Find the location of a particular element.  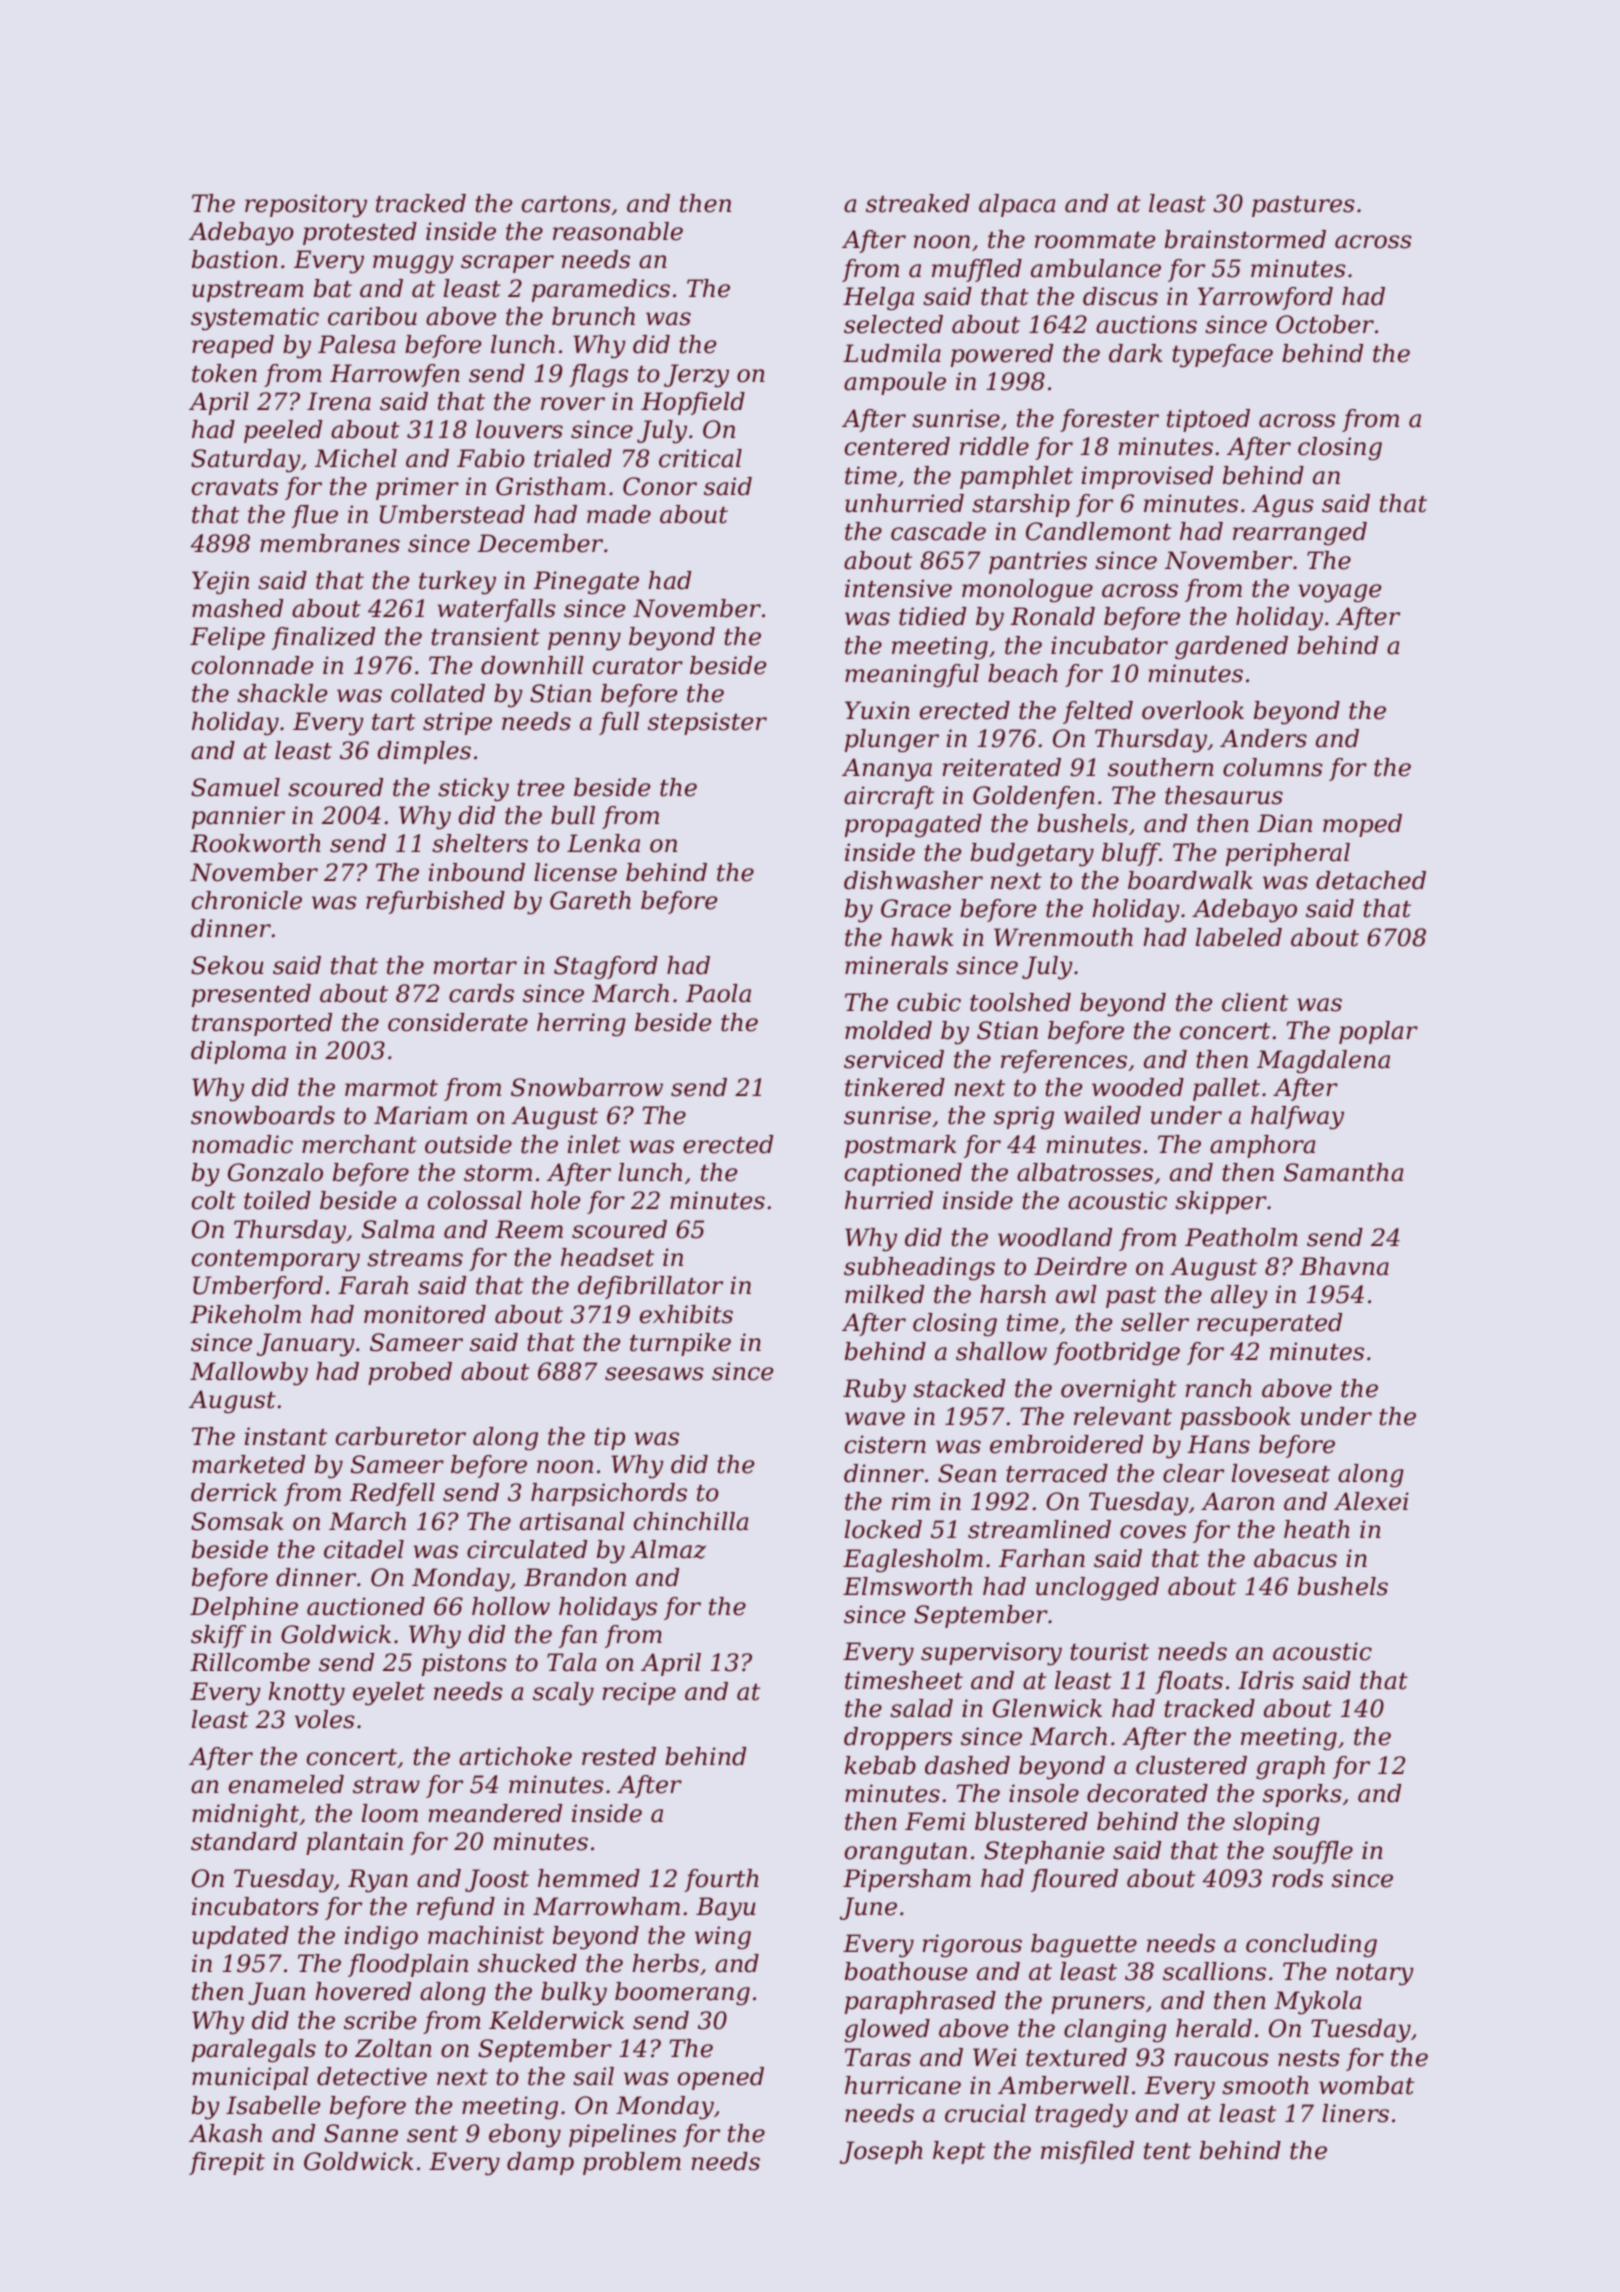

alpaca is located at coordinates (1017, 205).
